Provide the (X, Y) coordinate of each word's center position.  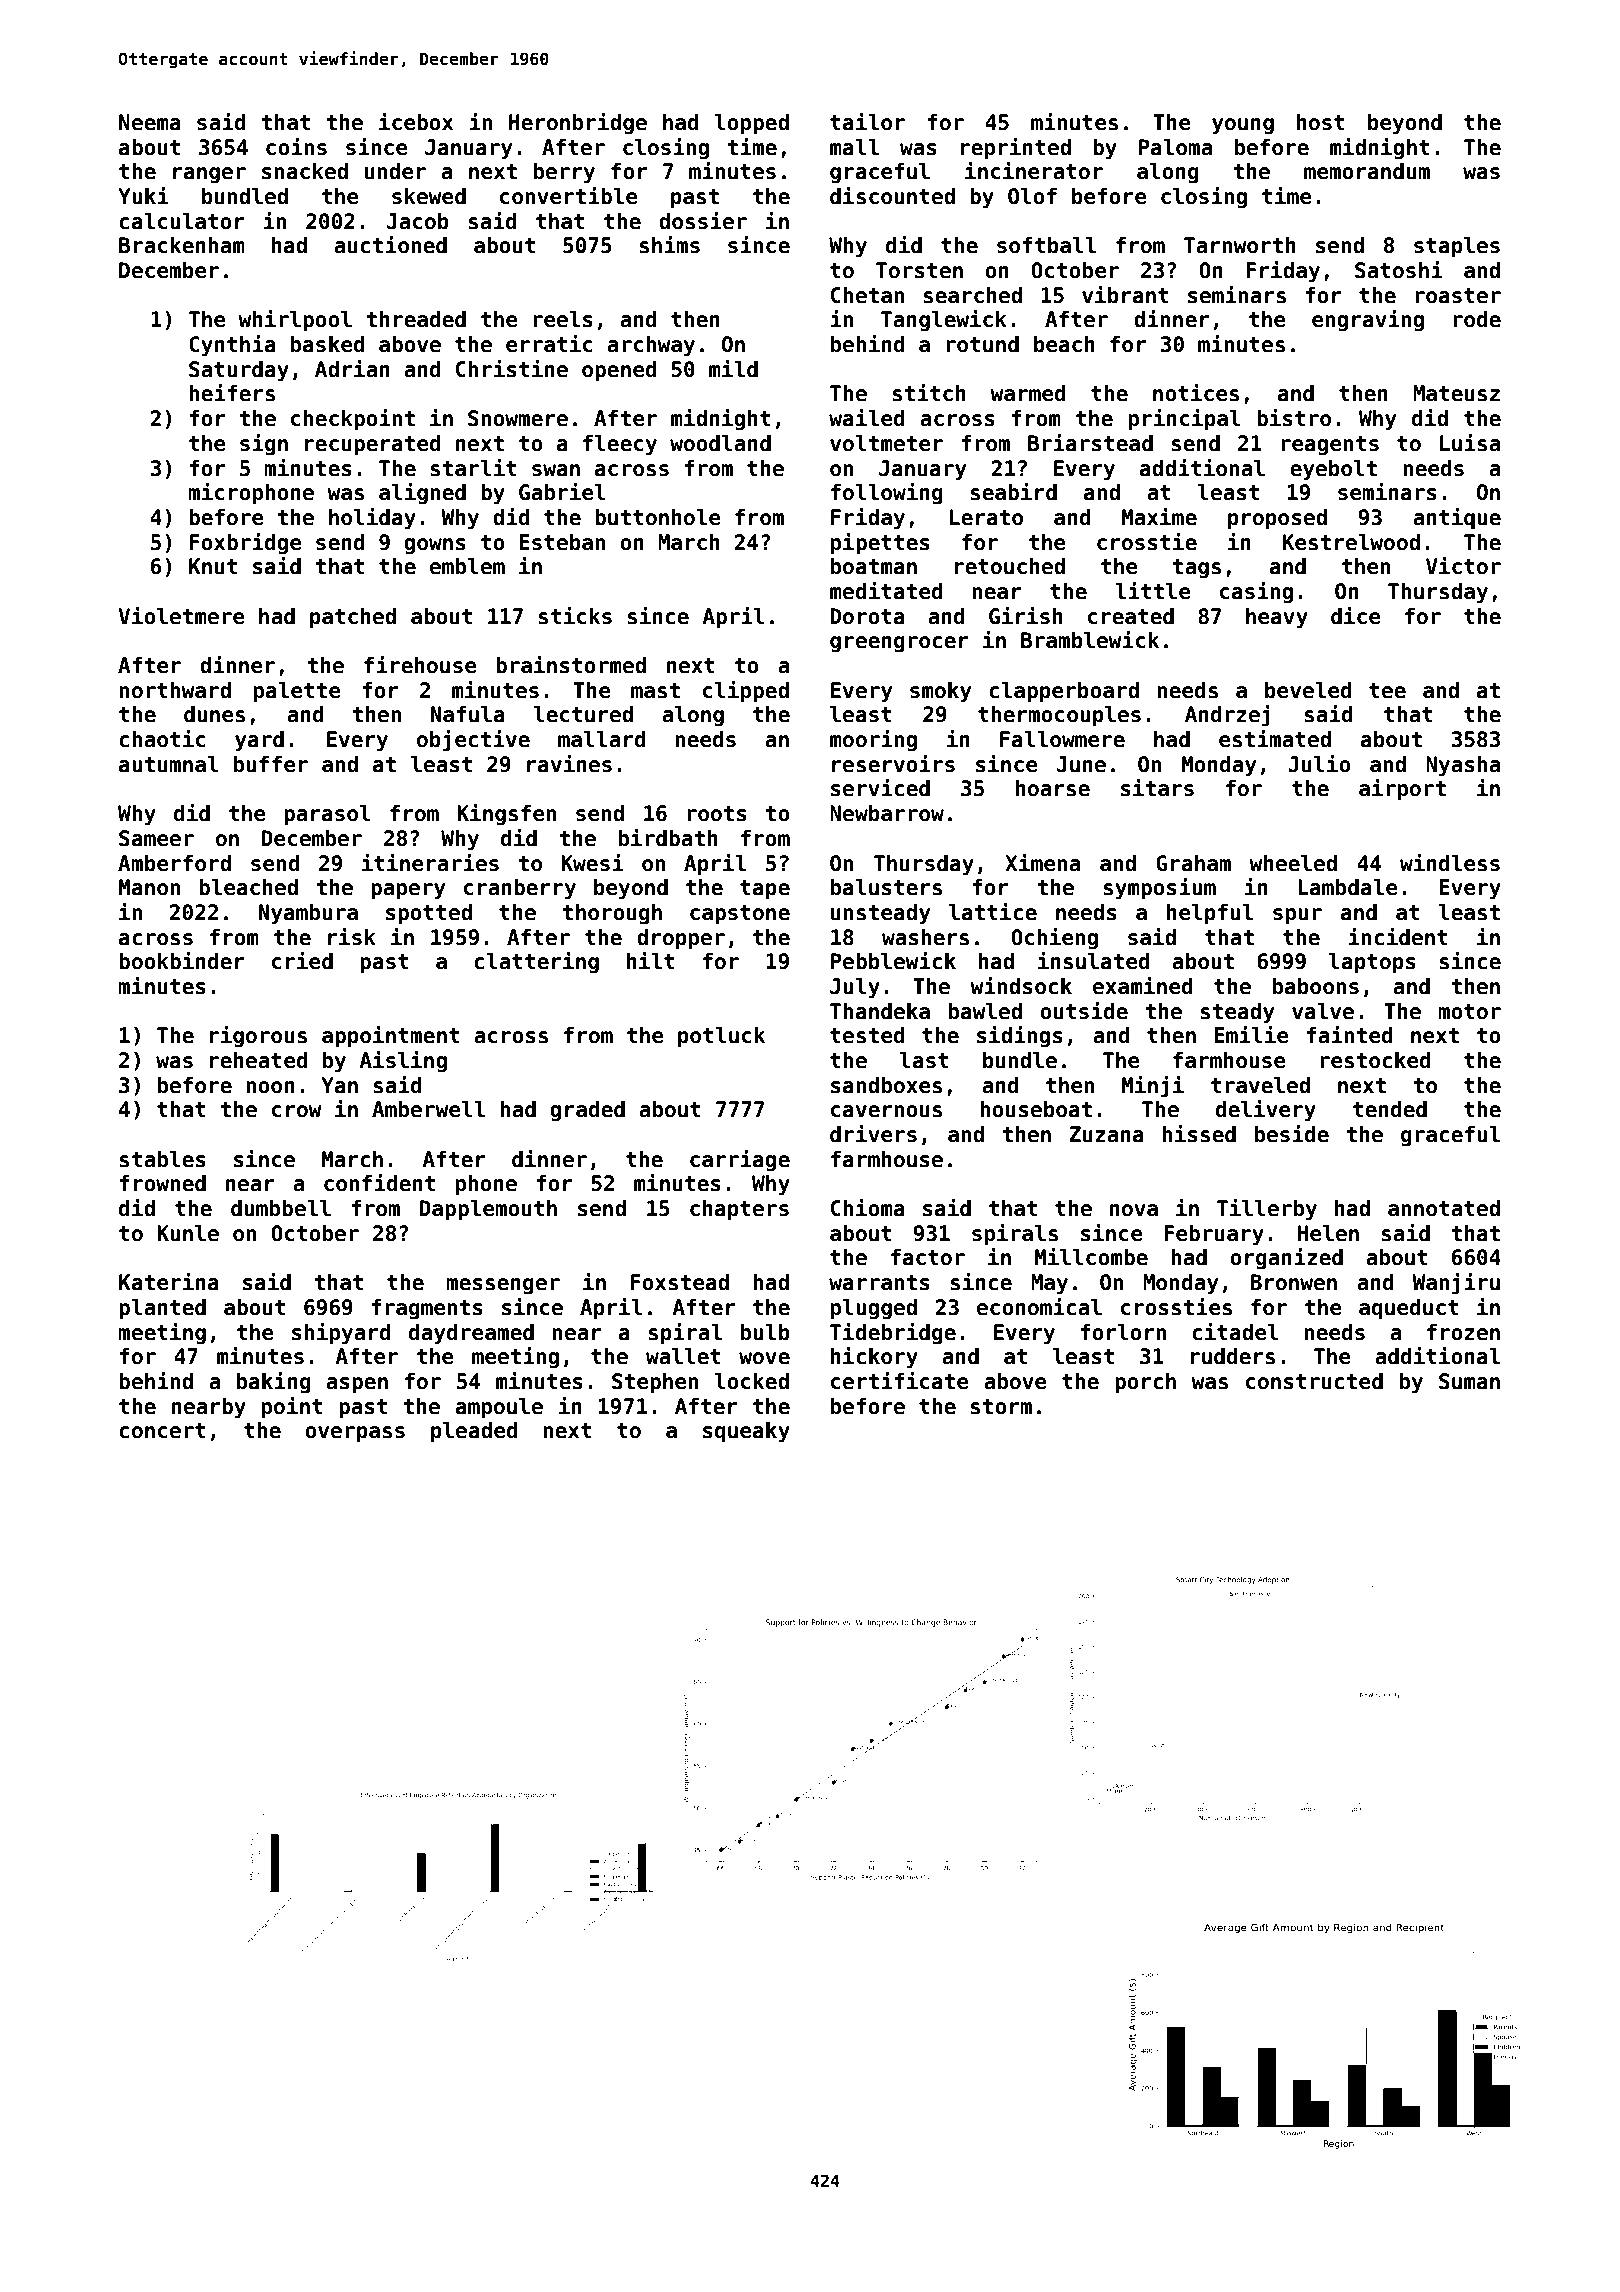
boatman (874, 566)
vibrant (1125, 295)
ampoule (499, 1408)
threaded (416, 319)
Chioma (868, 1208)
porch (1145, 1383)
